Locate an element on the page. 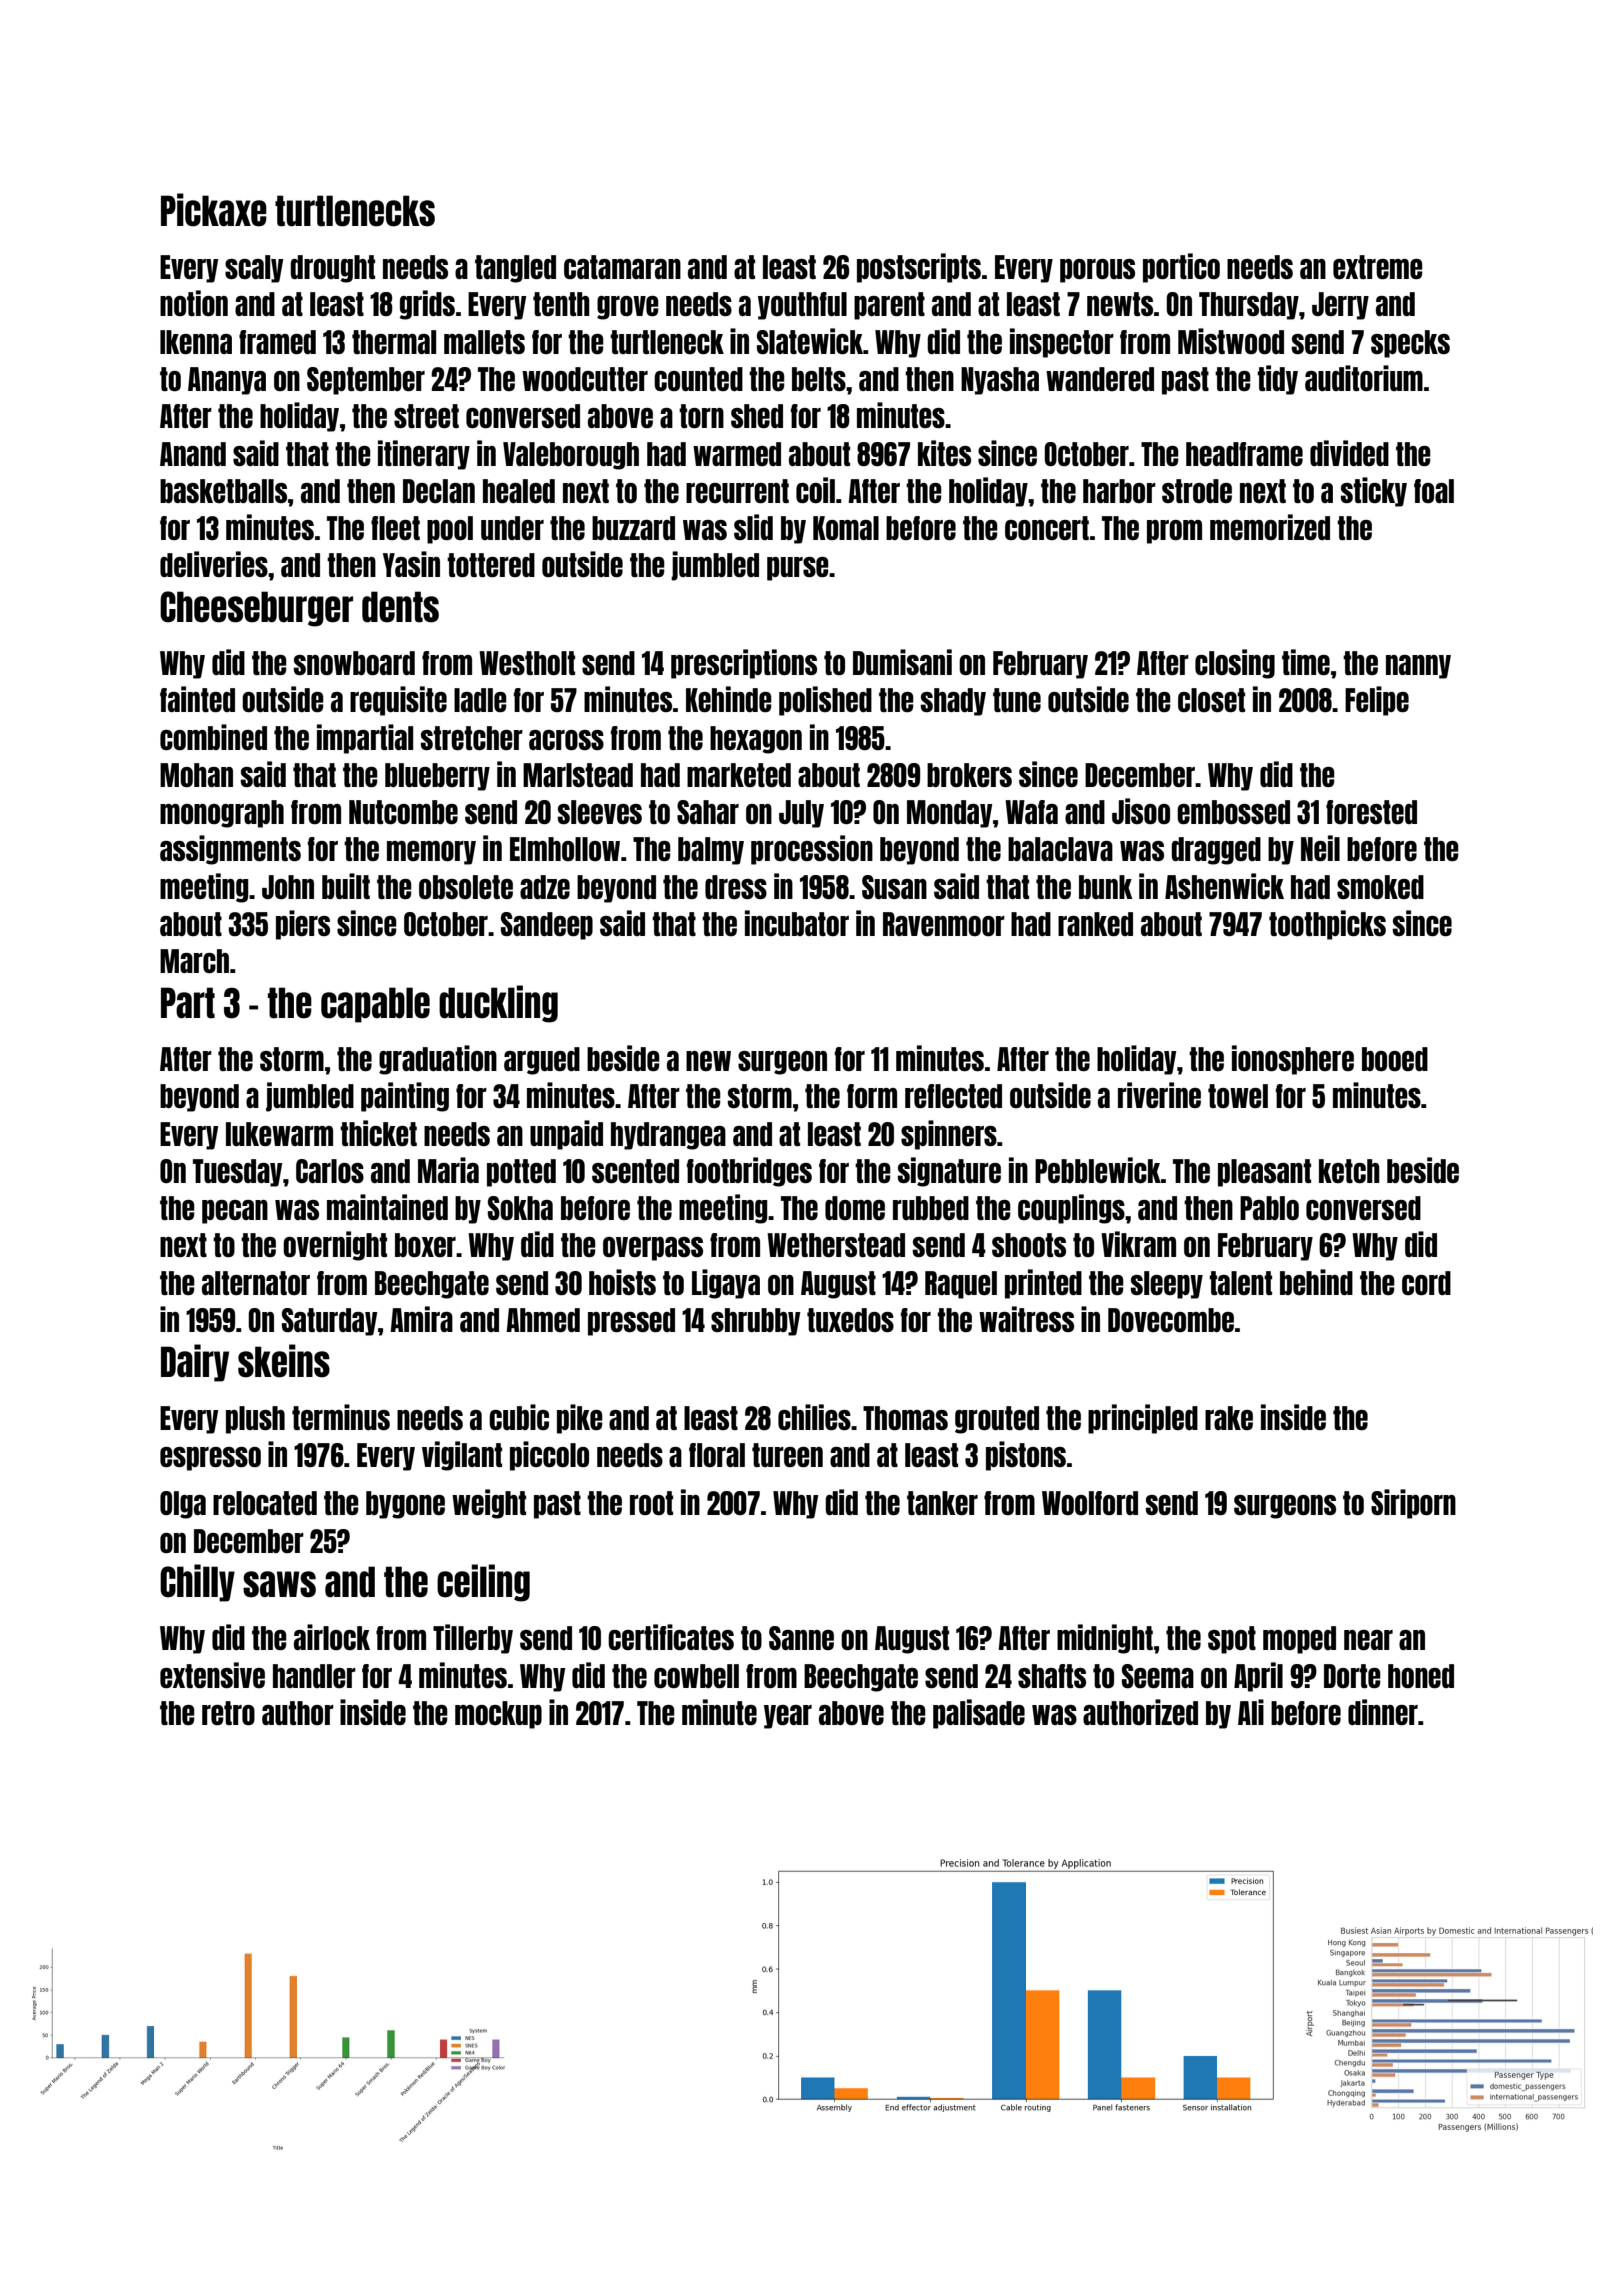  cord is located at coordinates (1426, 1283).
